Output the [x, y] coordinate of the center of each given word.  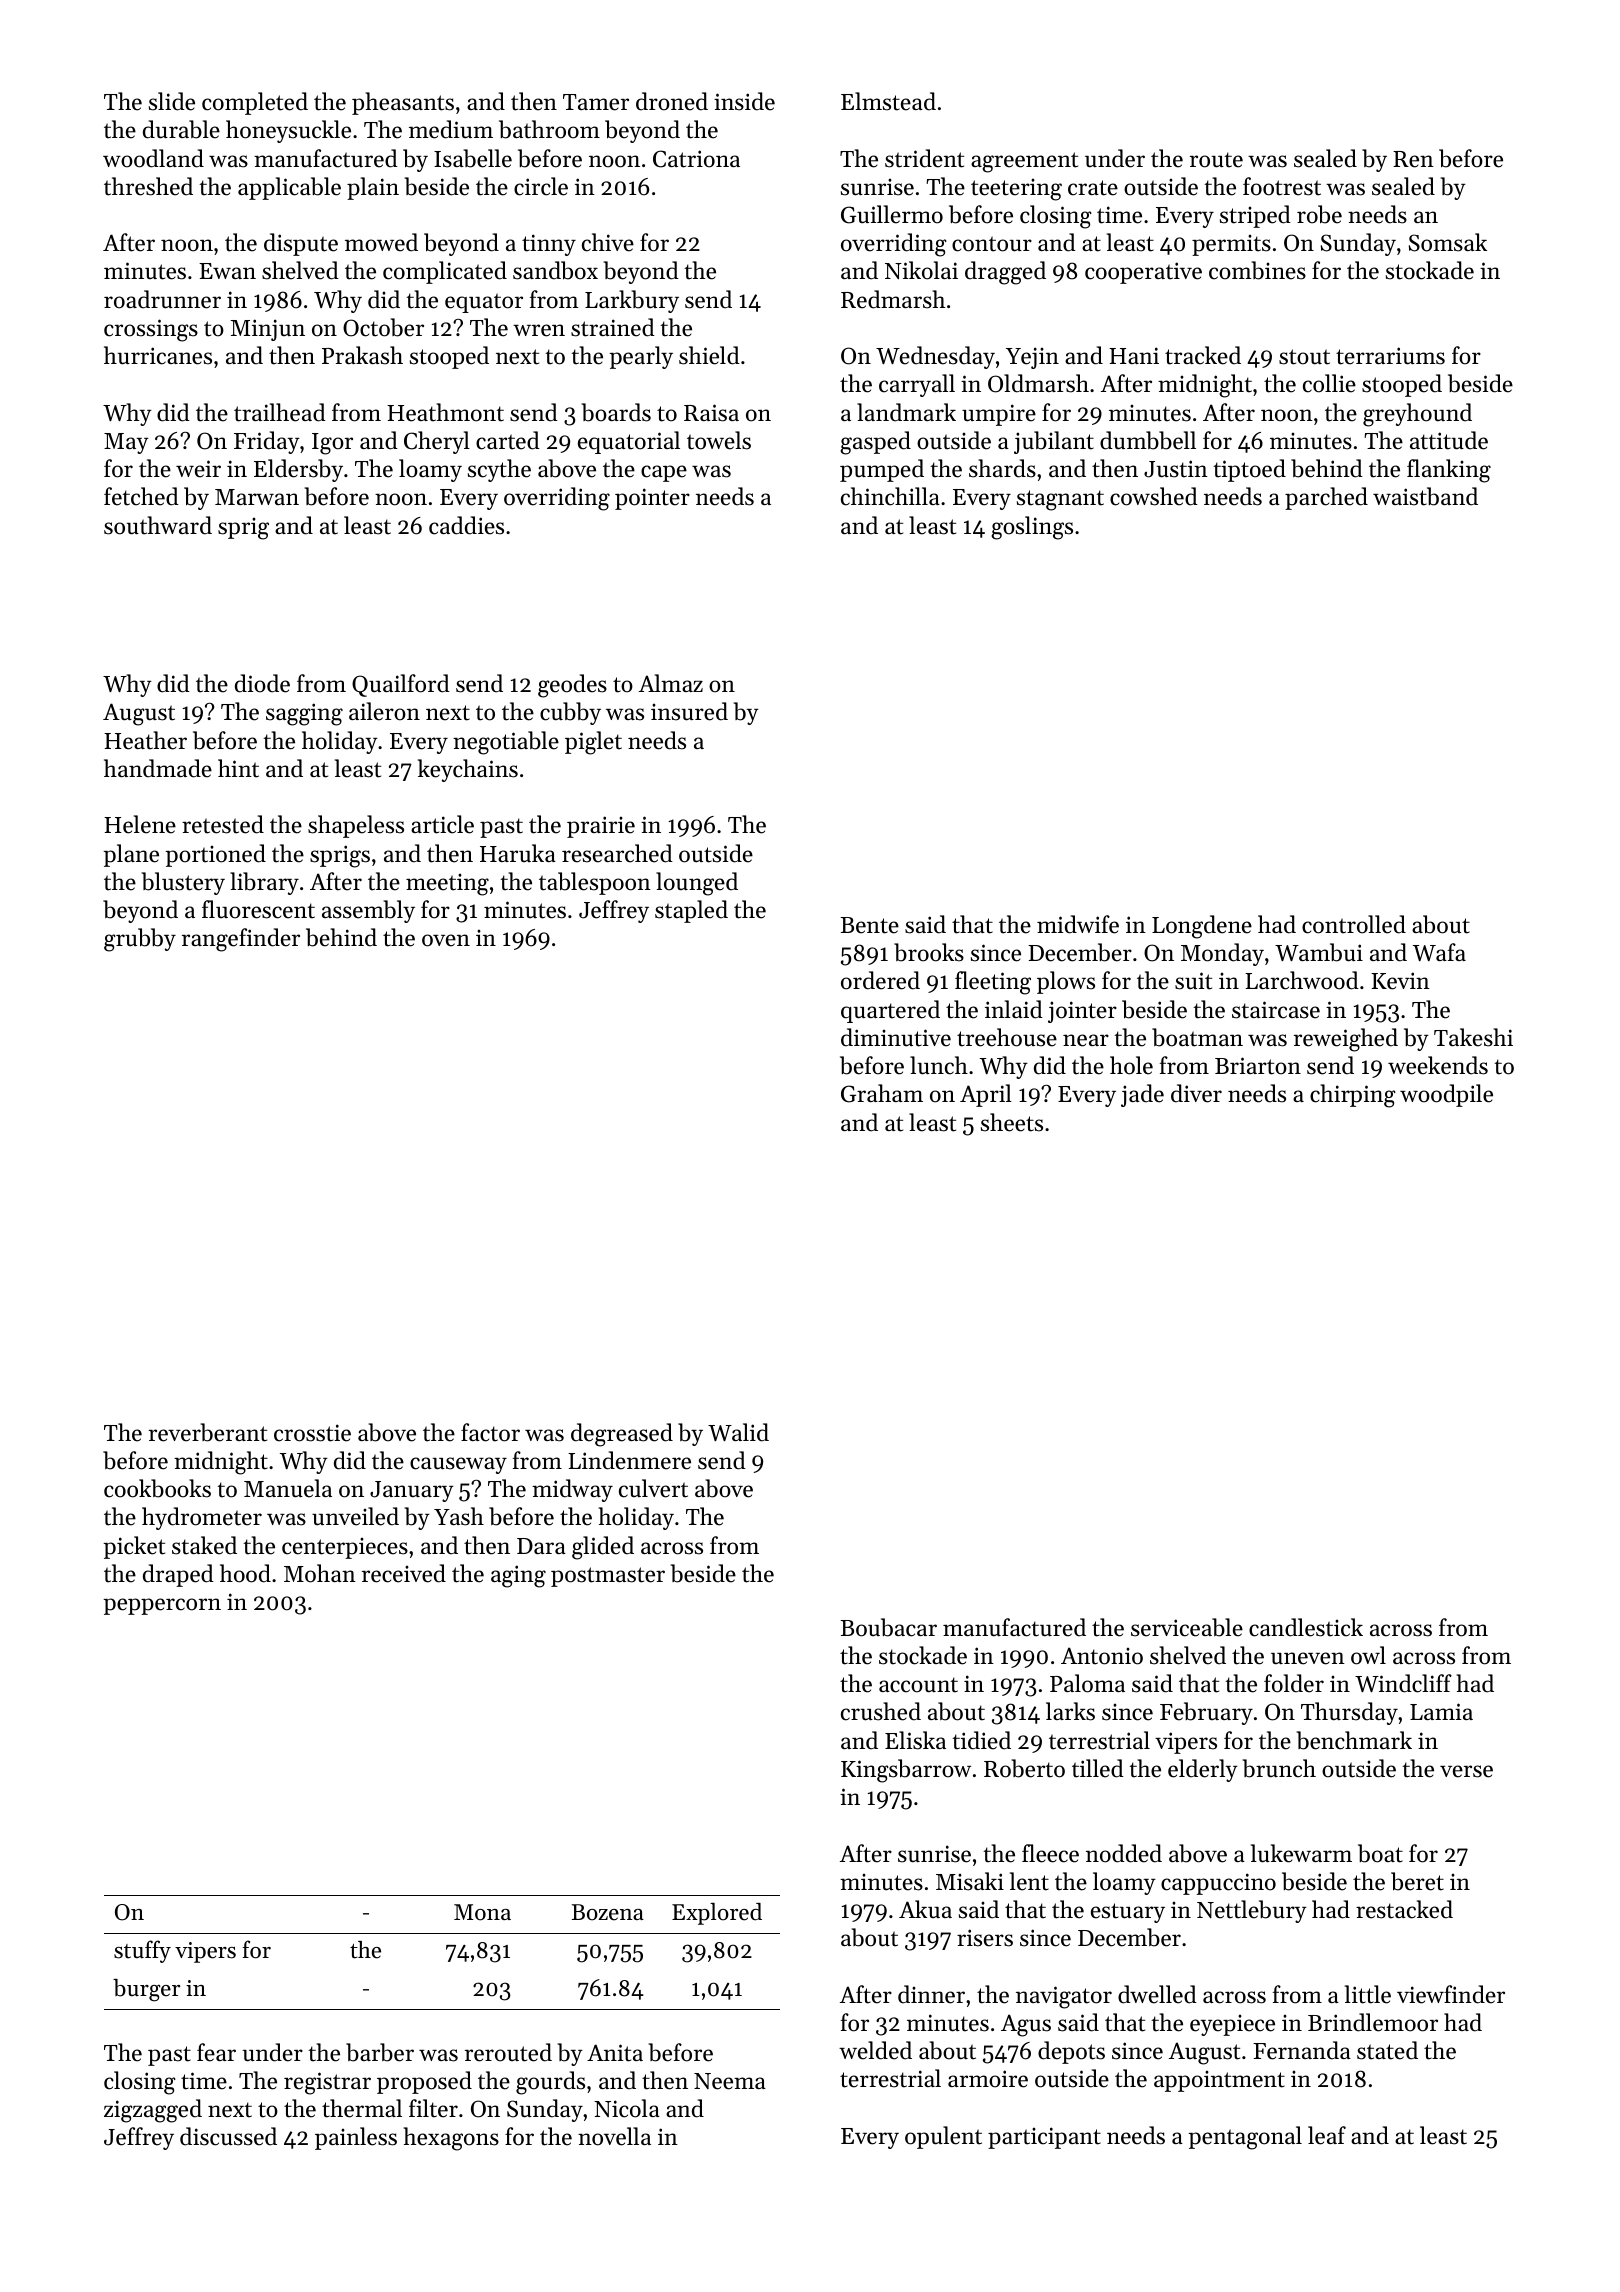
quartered [890, 1011]
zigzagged [153, 2111]
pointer [652, 499]
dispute [301, 244]
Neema [730, 2081]
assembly [368, 911]
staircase [1276, 1010]
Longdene [1202, 927]
